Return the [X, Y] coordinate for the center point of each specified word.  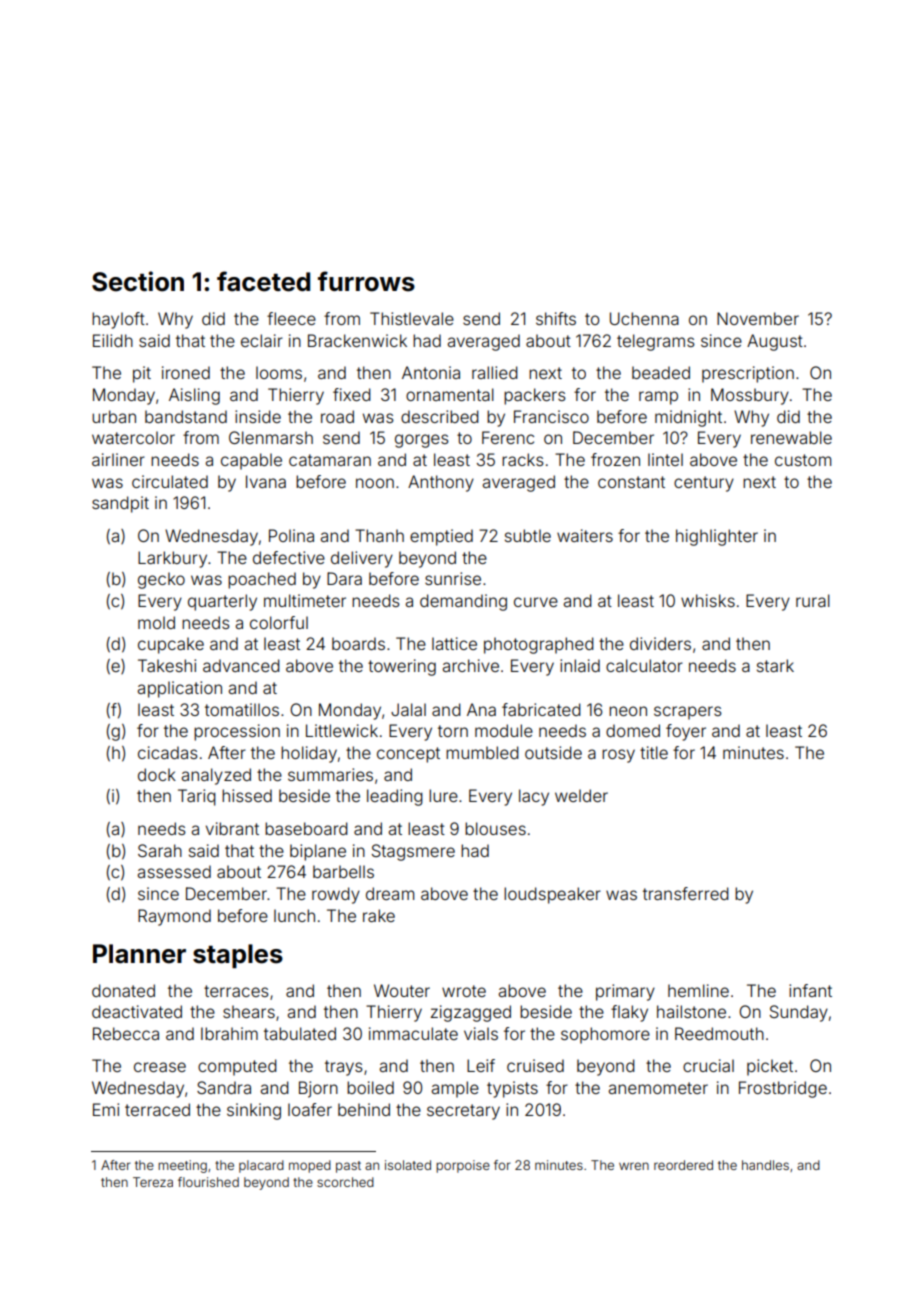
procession [237, 732]
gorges [422, 441]
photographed [539, 645]
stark [775, 665]
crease [160, 1067]
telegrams [656, 342]
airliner [118, 459]
